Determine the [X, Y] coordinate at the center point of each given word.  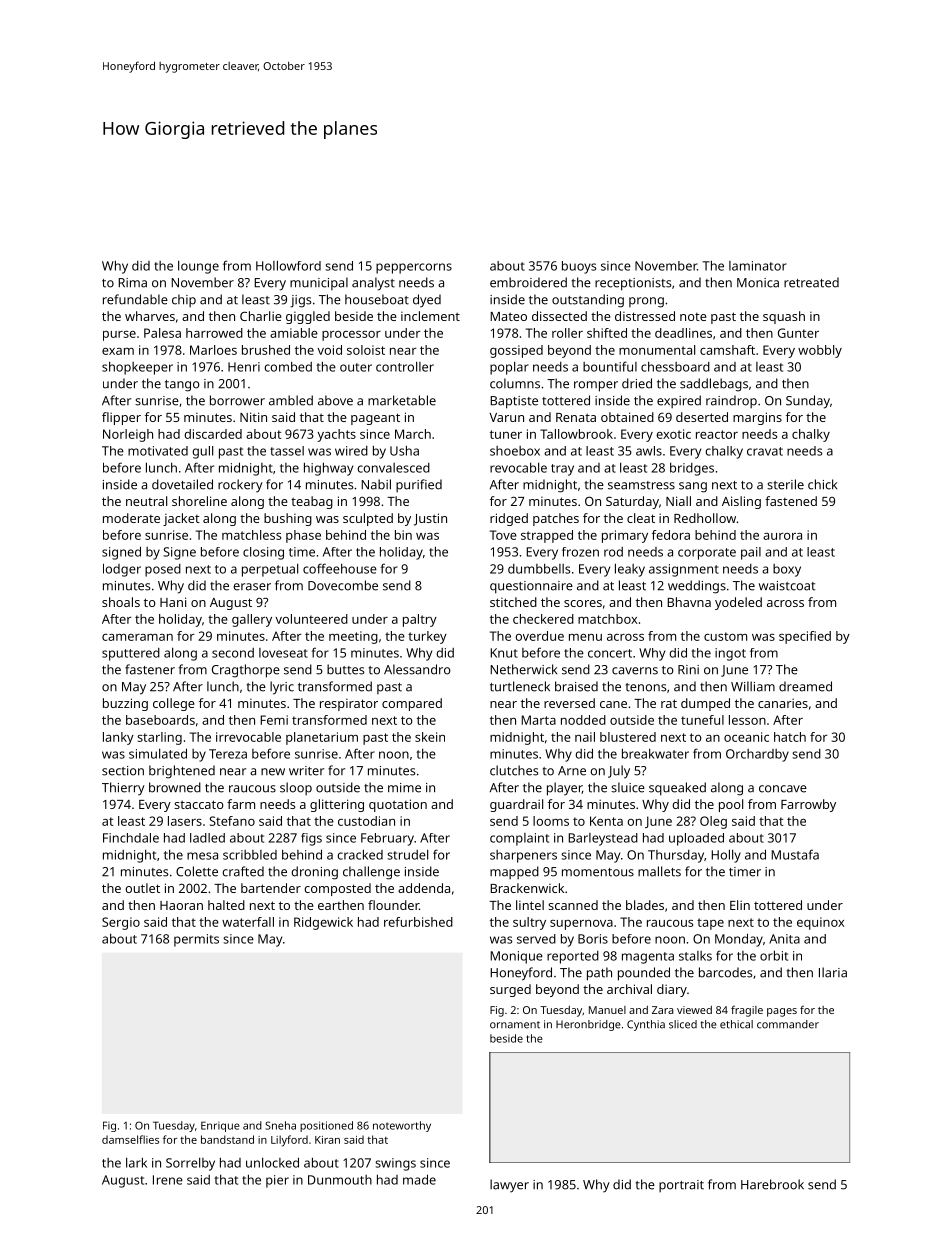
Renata [576, 417]
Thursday [676, 856]
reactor [717, 434]
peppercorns [414, 268]
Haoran [181, 905]
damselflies [130, 1139]
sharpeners [523, 856]
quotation [398, 805]
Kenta [606, 821]
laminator [758, 266]
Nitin [253, 417]
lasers [185, 821]
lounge [198, 267]
